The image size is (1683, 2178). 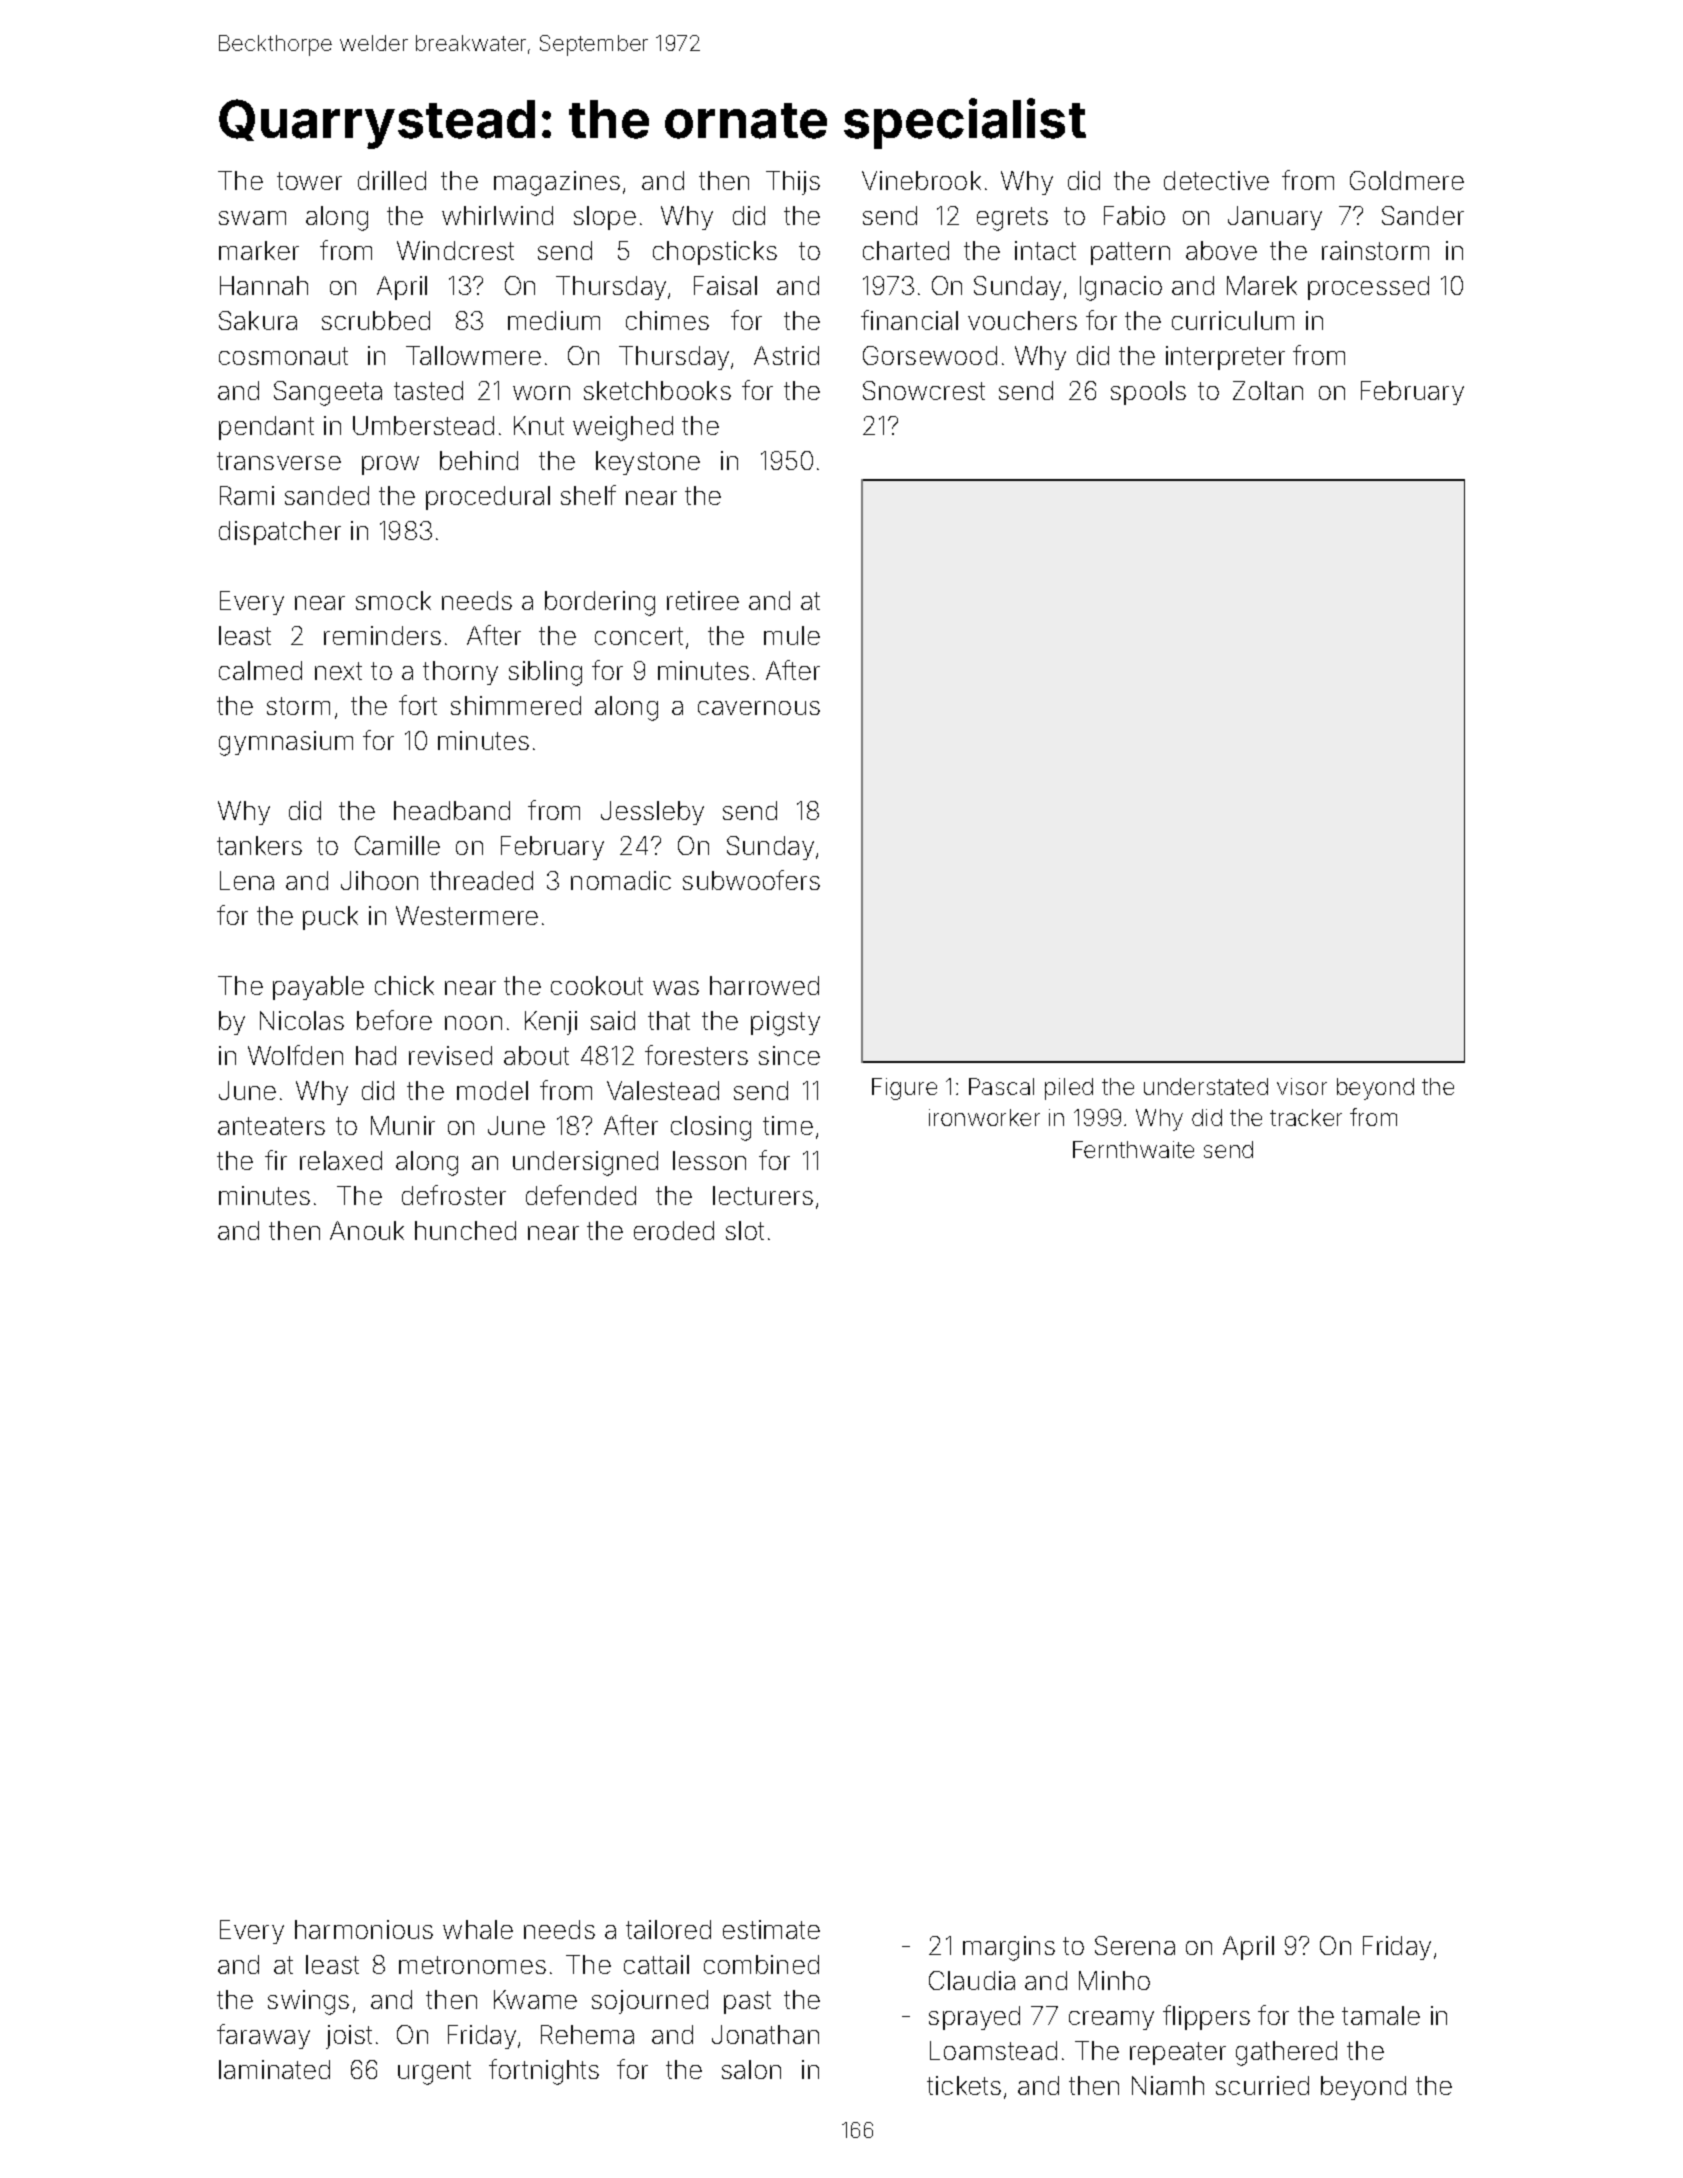 I want to click on processed, so click(x=1368, y=288).
